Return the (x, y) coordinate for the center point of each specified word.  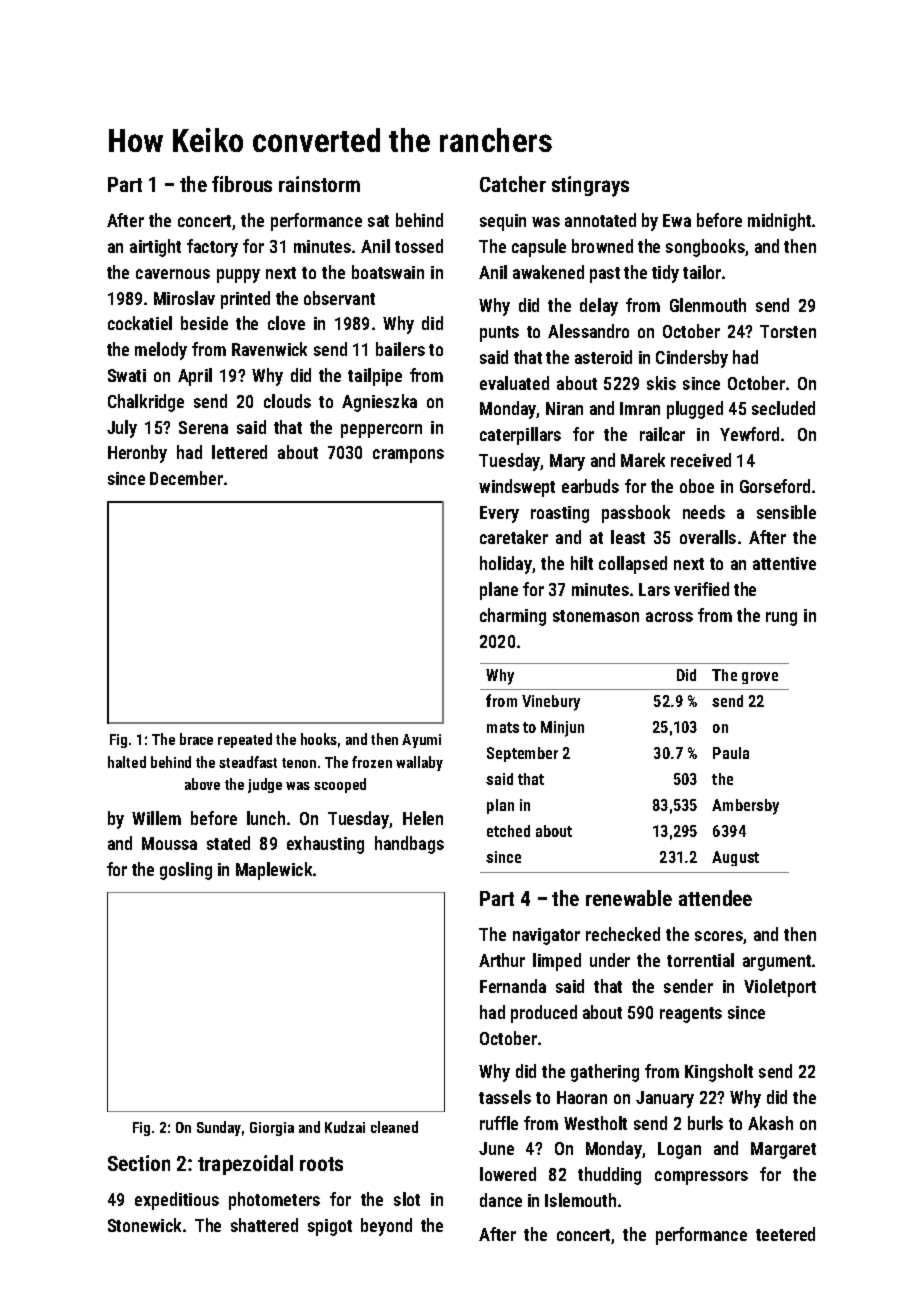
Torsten (788, 331)
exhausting (325, 845)
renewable (629, 898)
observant (339, 298)
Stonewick (144, 1225)
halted (127, 762)
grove (760, 678)
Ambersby (745, 807)
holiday (506, 565)
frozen (372, 762)
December (186, 478)
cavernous (173, 274)
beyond (386, 1227)
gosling (186, 871)
